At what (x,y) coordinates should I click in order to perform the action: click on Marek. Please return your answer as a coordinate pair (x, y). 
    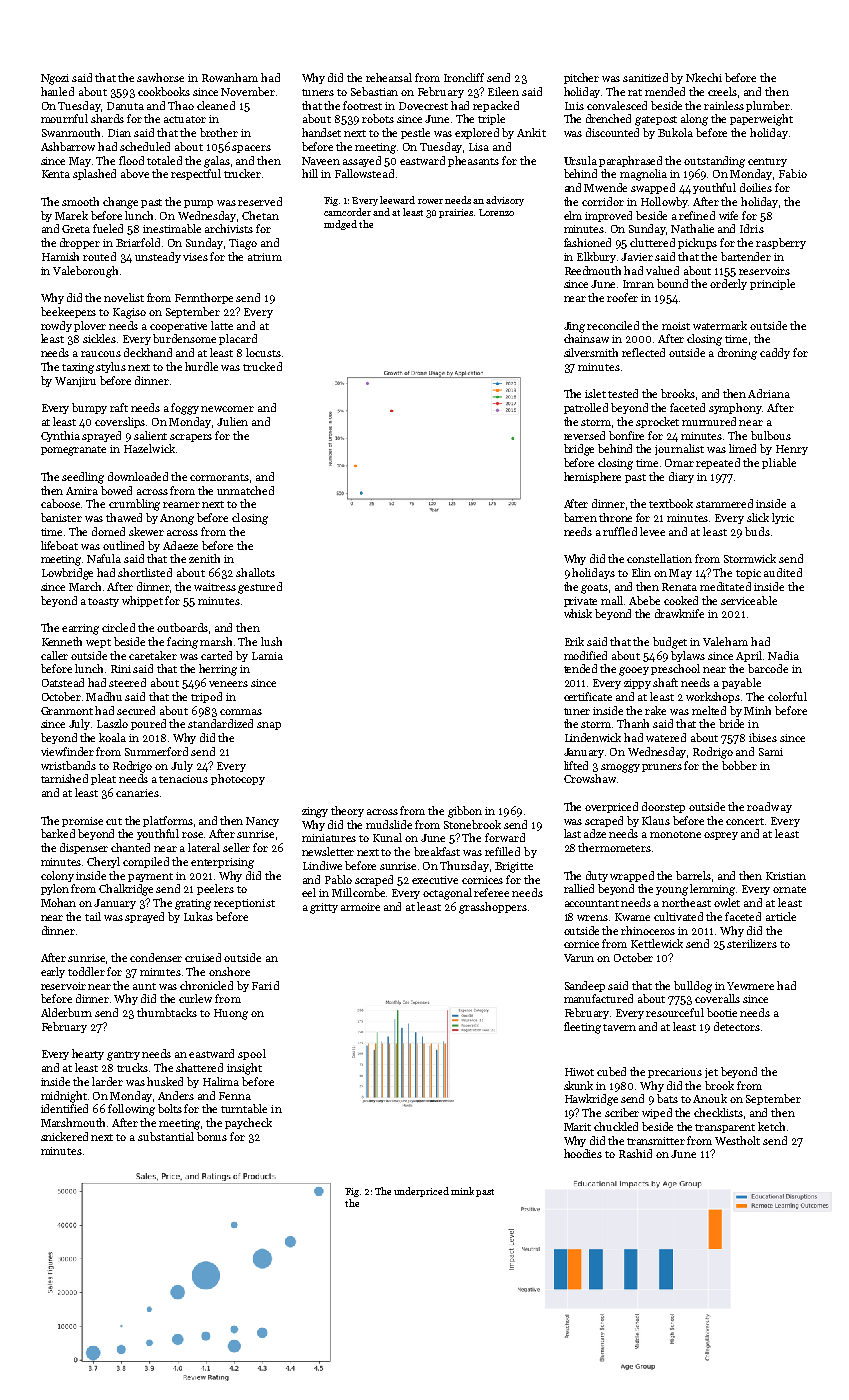
    Looking at the image, I should click on (71, 215).
